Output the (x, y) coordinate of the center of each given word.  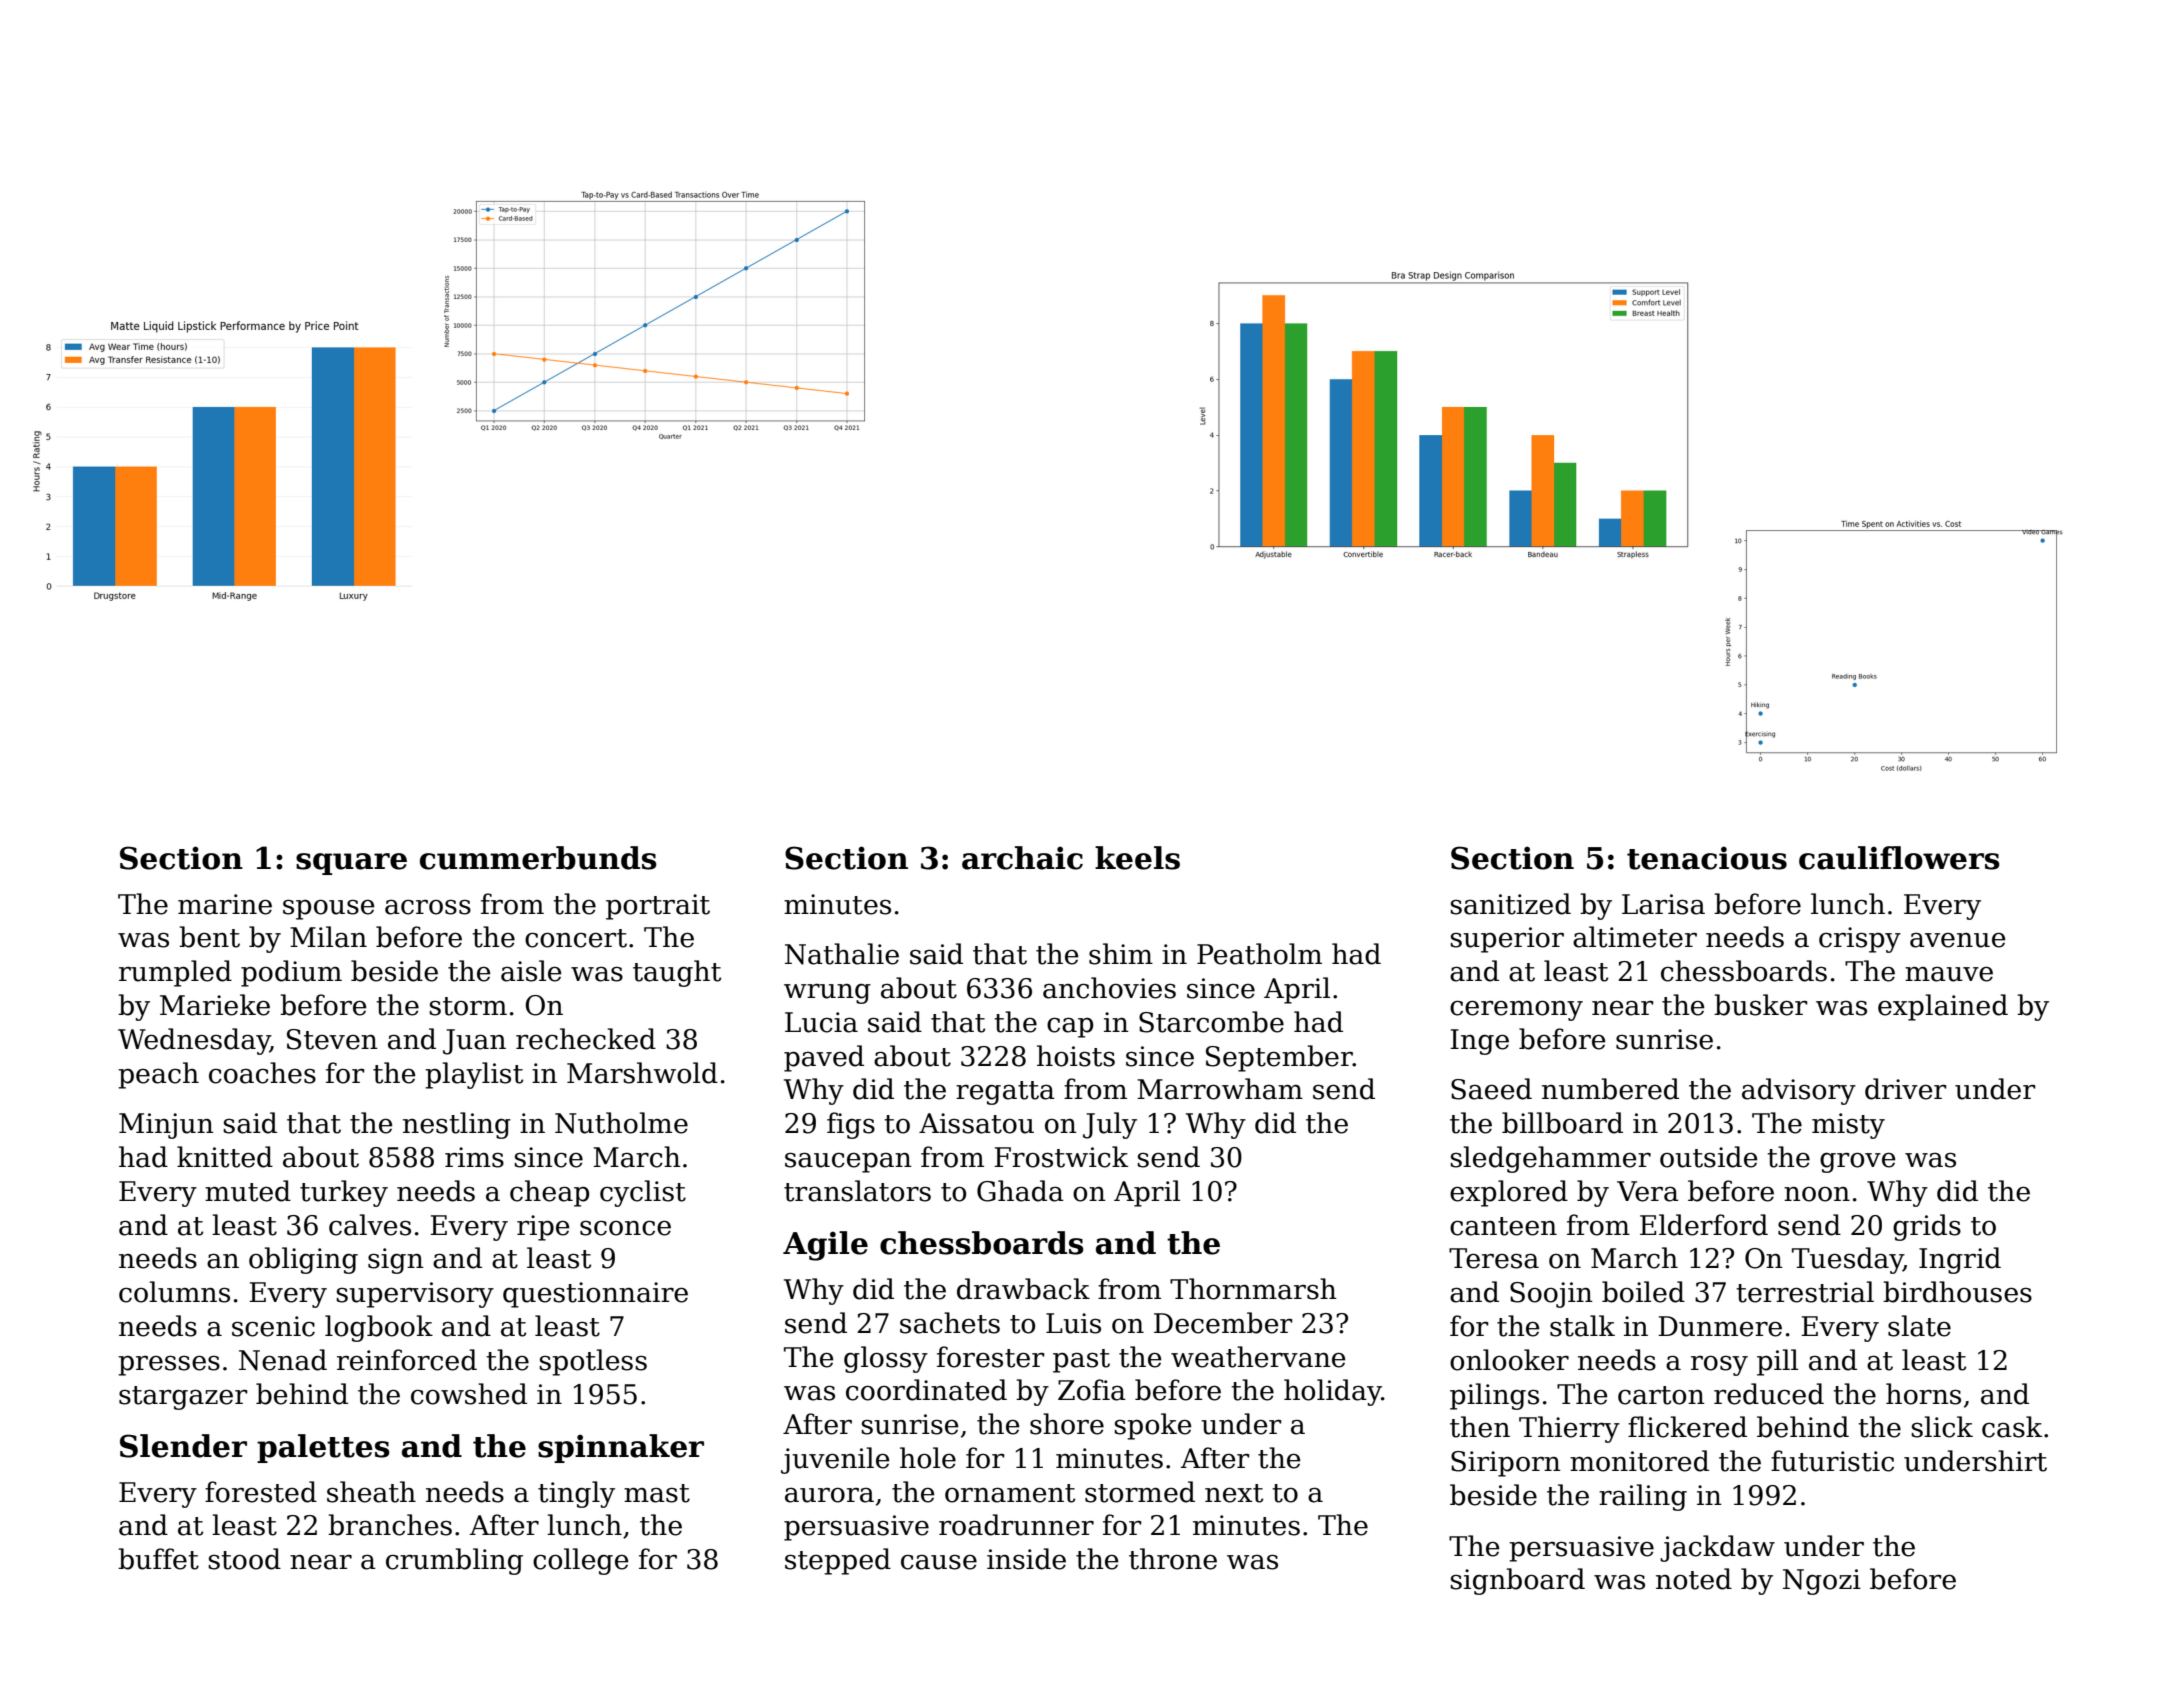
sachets (950, 1323)
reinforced (407, 1360)
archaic (1022, 858)
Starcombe (1211, 1022)
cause (939, 1562)
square (351, 864)
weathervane (1258, 1357)
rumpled (175, 973)
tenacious (1707, 858)
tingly (576, 1494)
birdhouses (1957, 1292)
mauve (1949, 974)
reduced (1769, 1394)
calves (370, 1225)
